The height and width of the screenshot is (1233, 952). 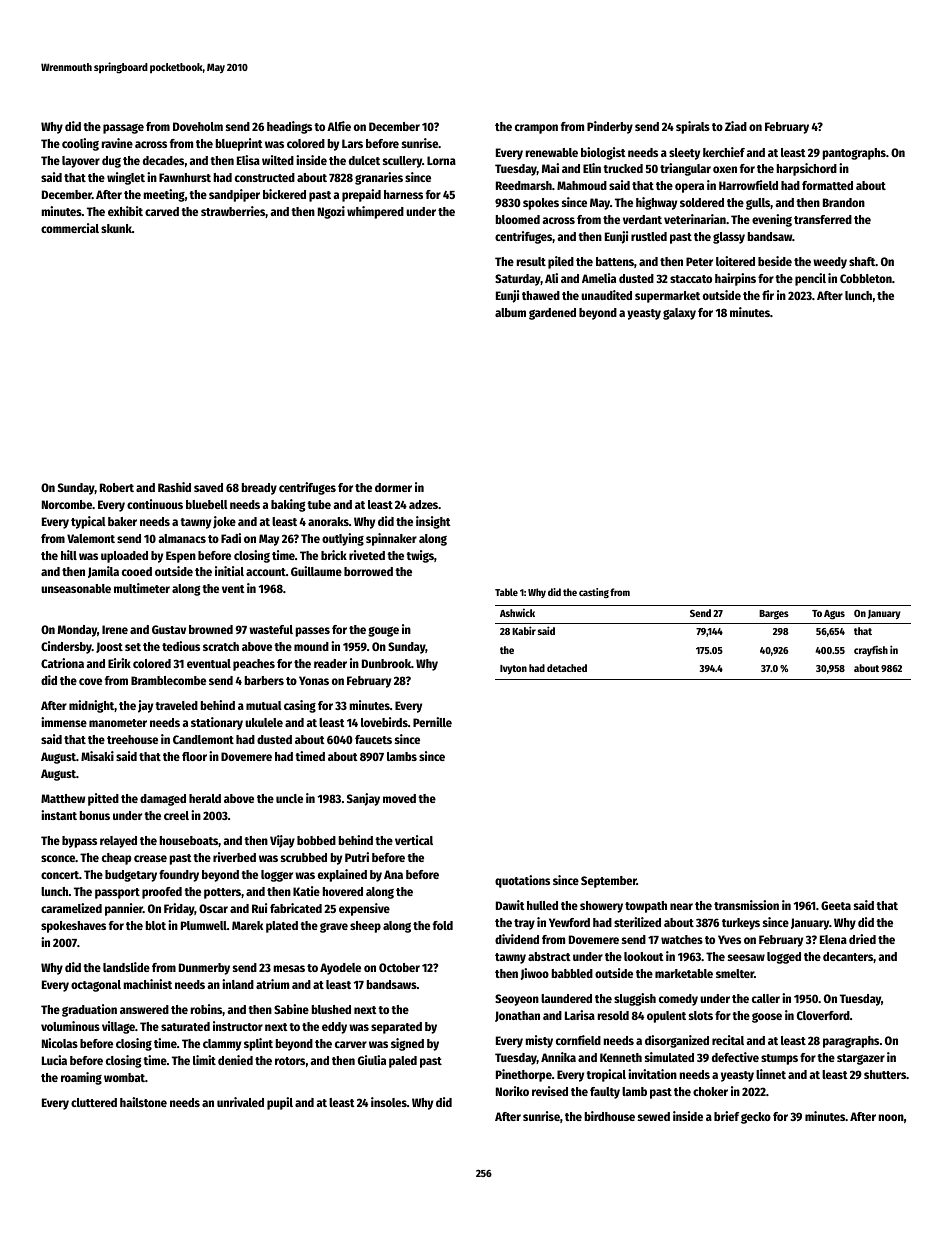 What do you see at coordinates (116, 228) in the screenshot?
I see `skunk` at bounding box center [116, 228].
